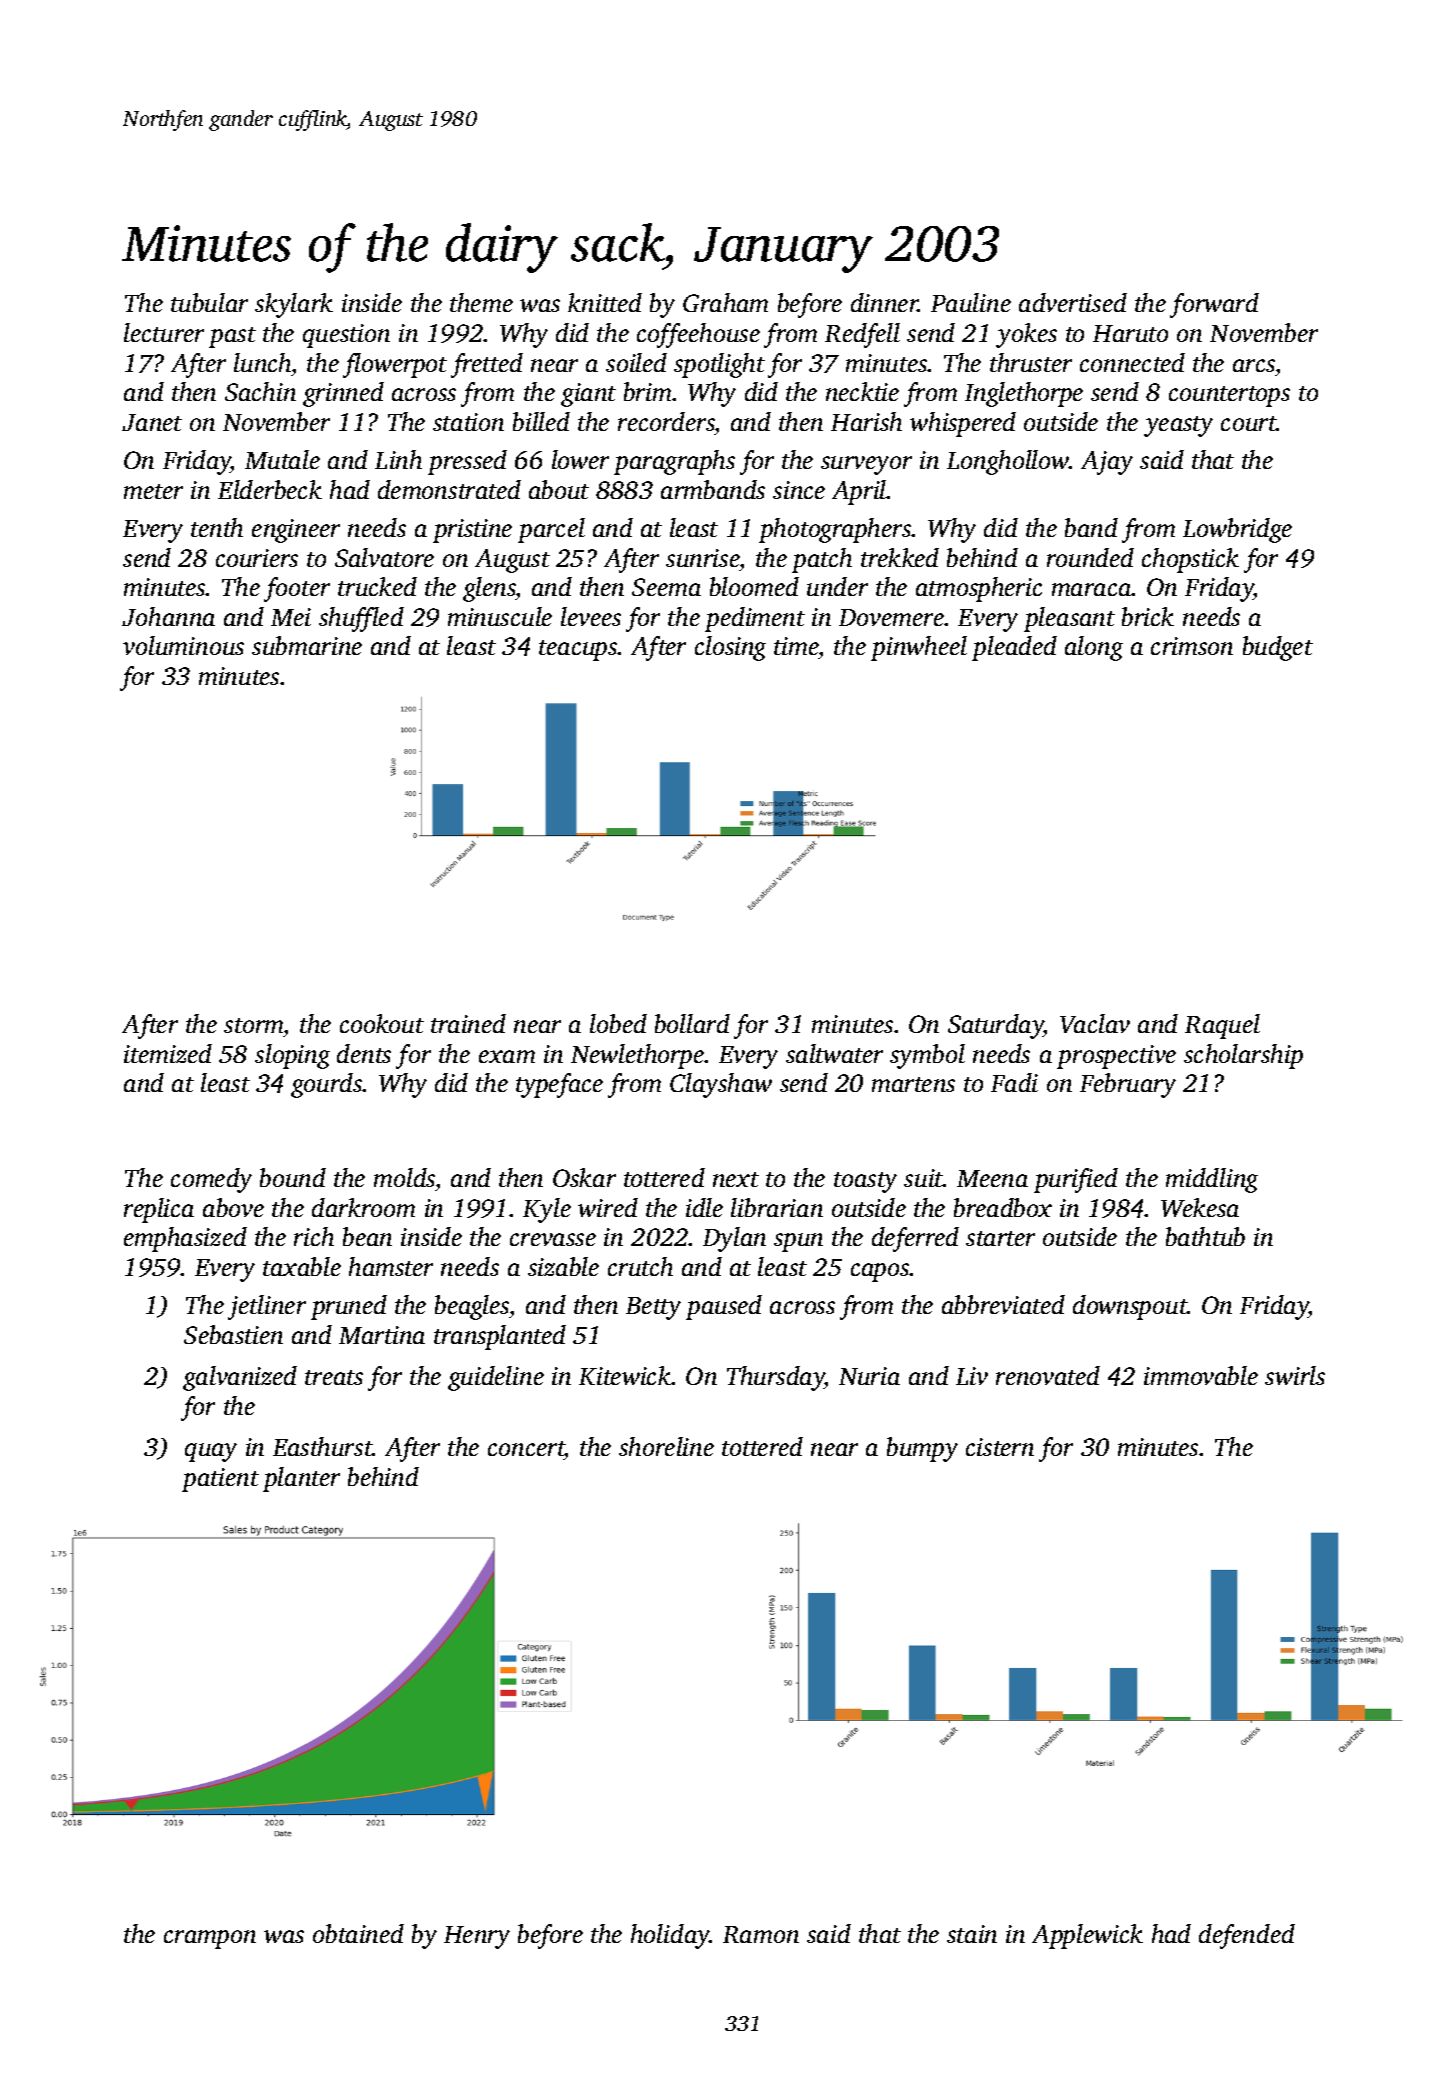 This screenshot has width=1450, height=2100. I want to click on crimson, so click(1192, 646).
